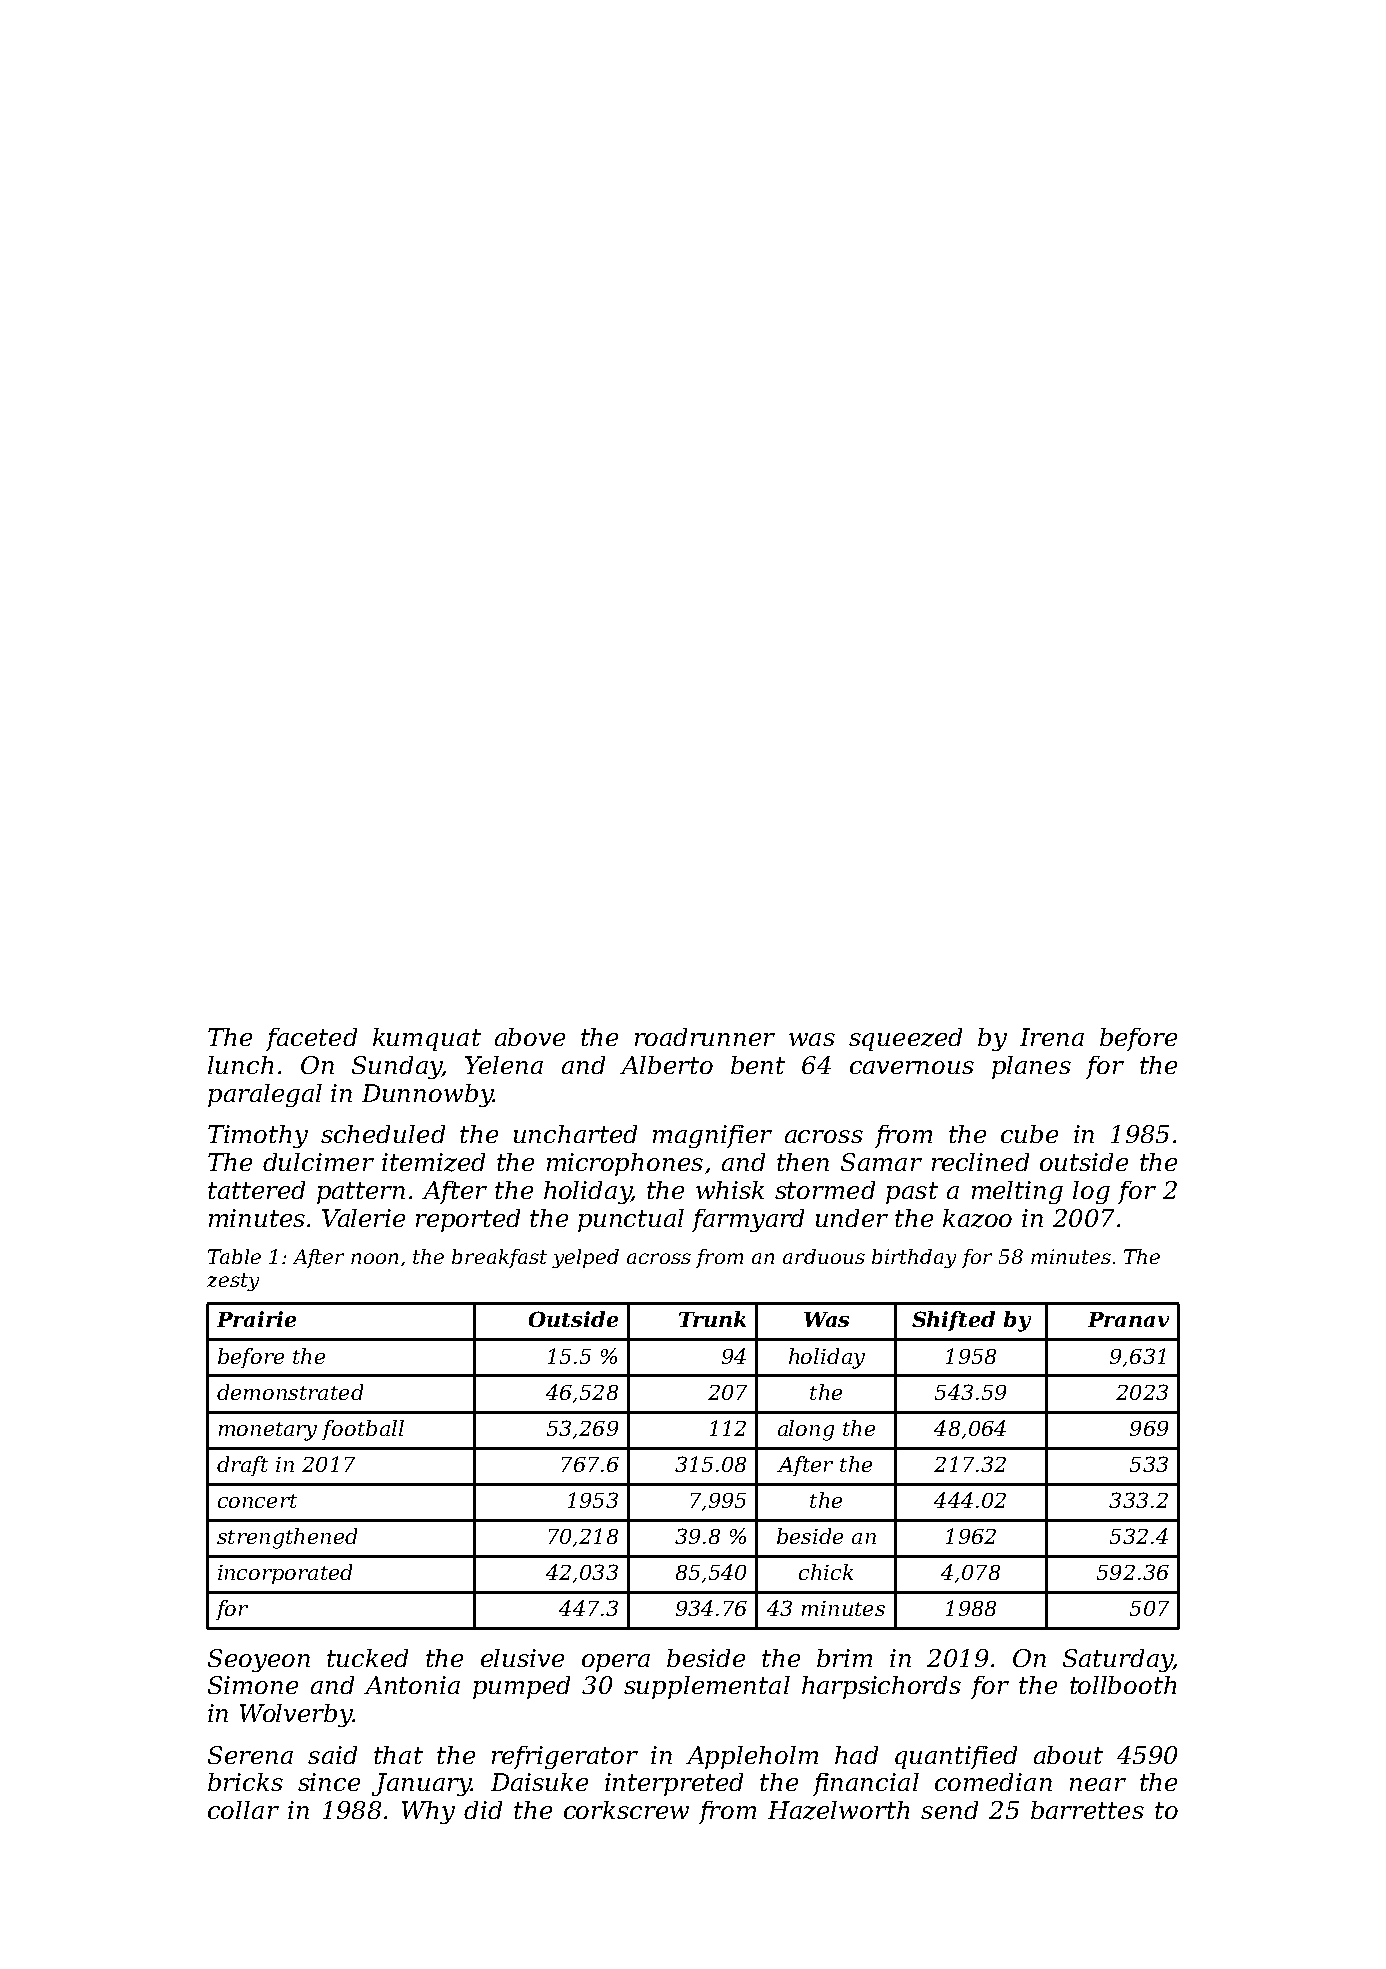  Describe the element at coordinates (730, 1190) in the image. I see `whisk` at that location.
